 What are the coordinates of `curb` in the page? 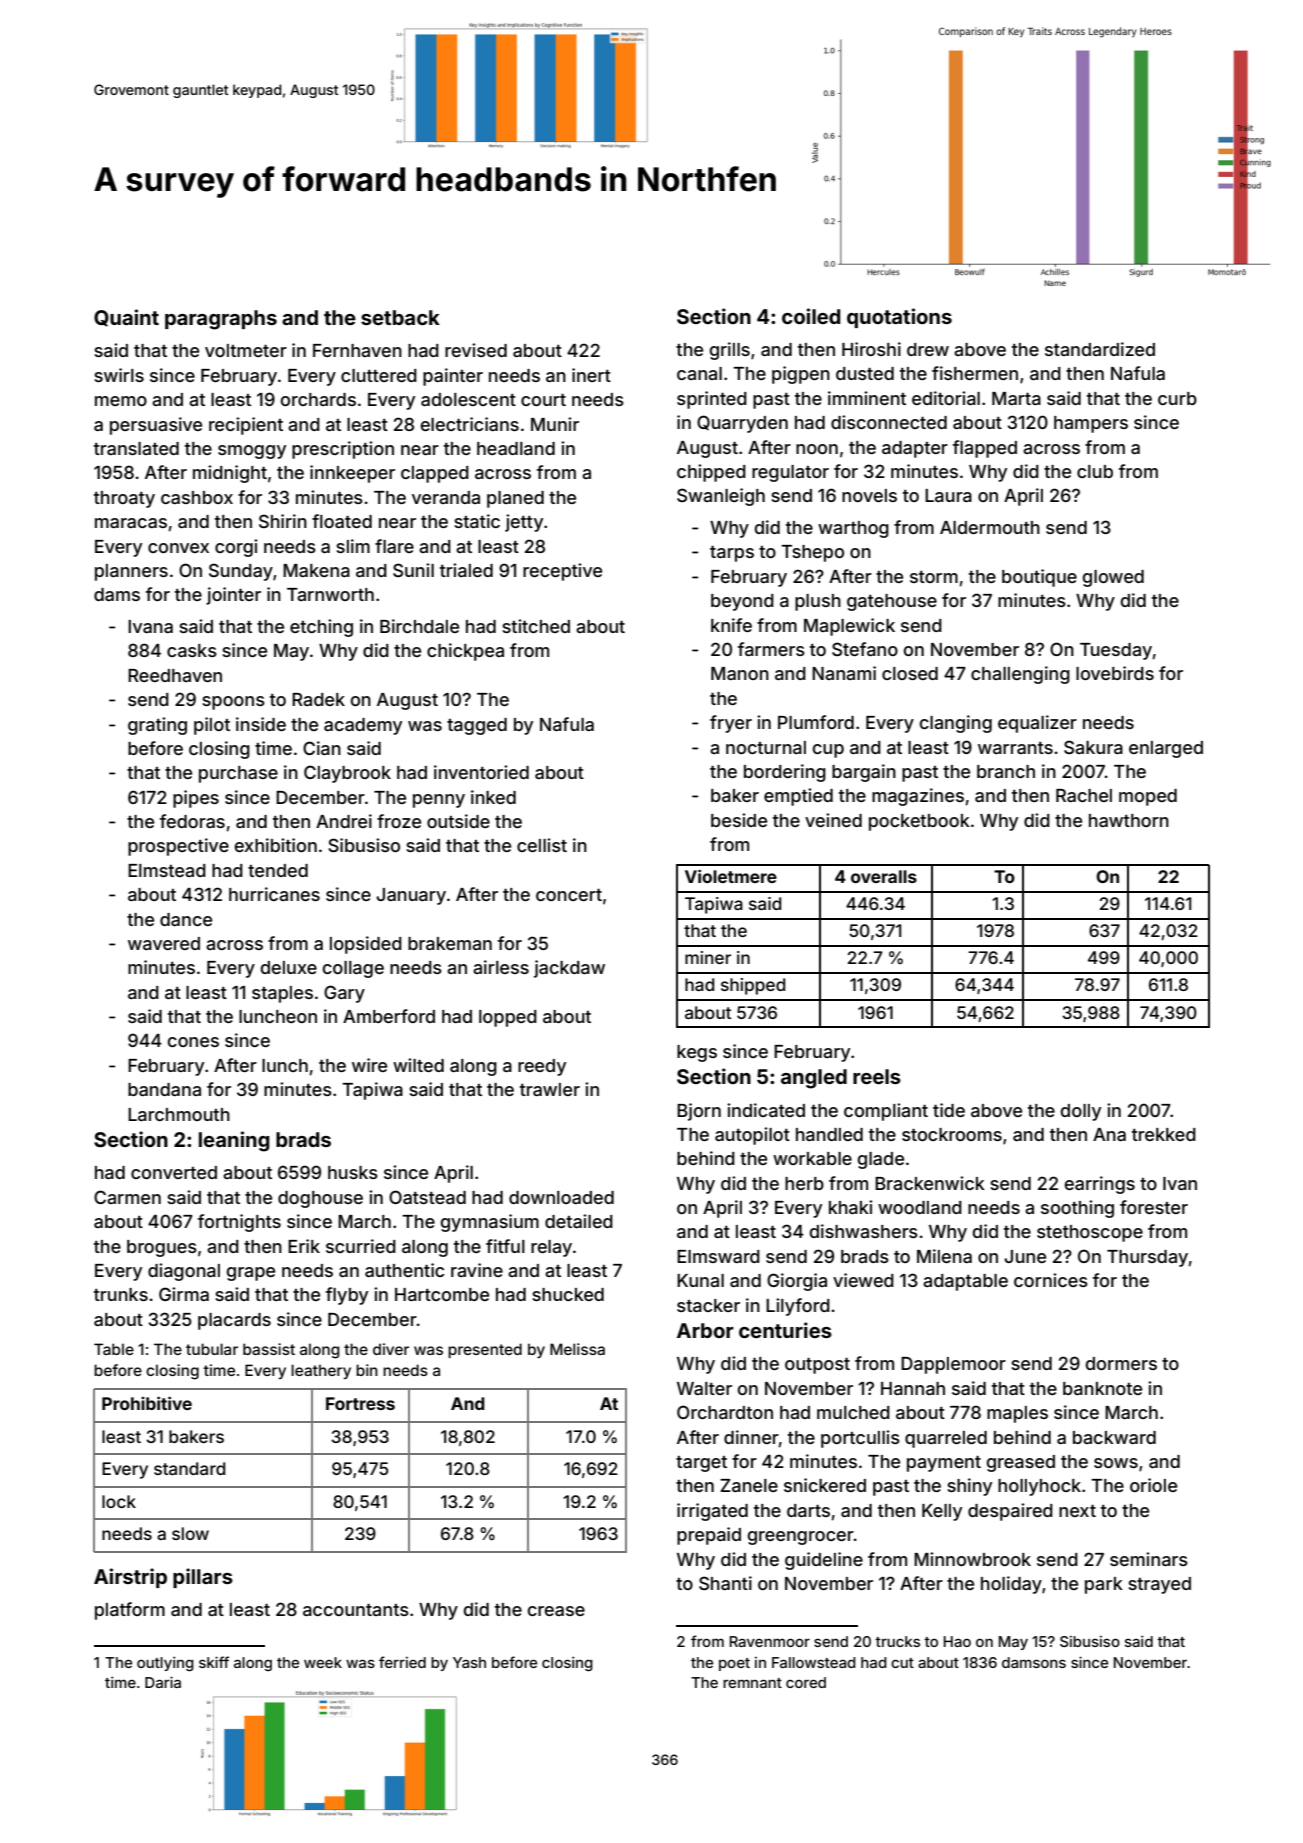 It's located at (1177, 398).
